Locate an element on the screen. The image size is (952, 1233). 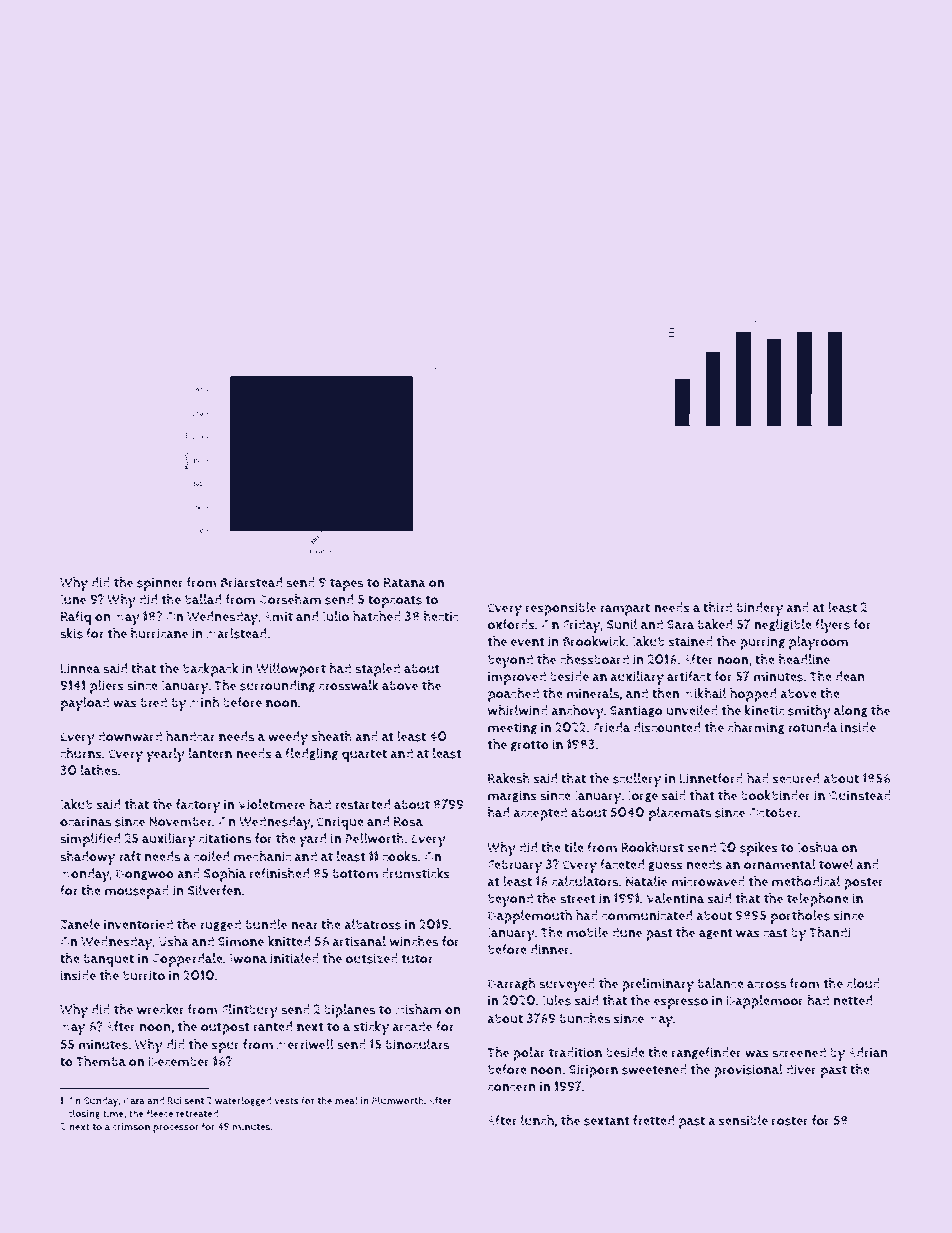
lunch is located at coordinates (537, 1120).
